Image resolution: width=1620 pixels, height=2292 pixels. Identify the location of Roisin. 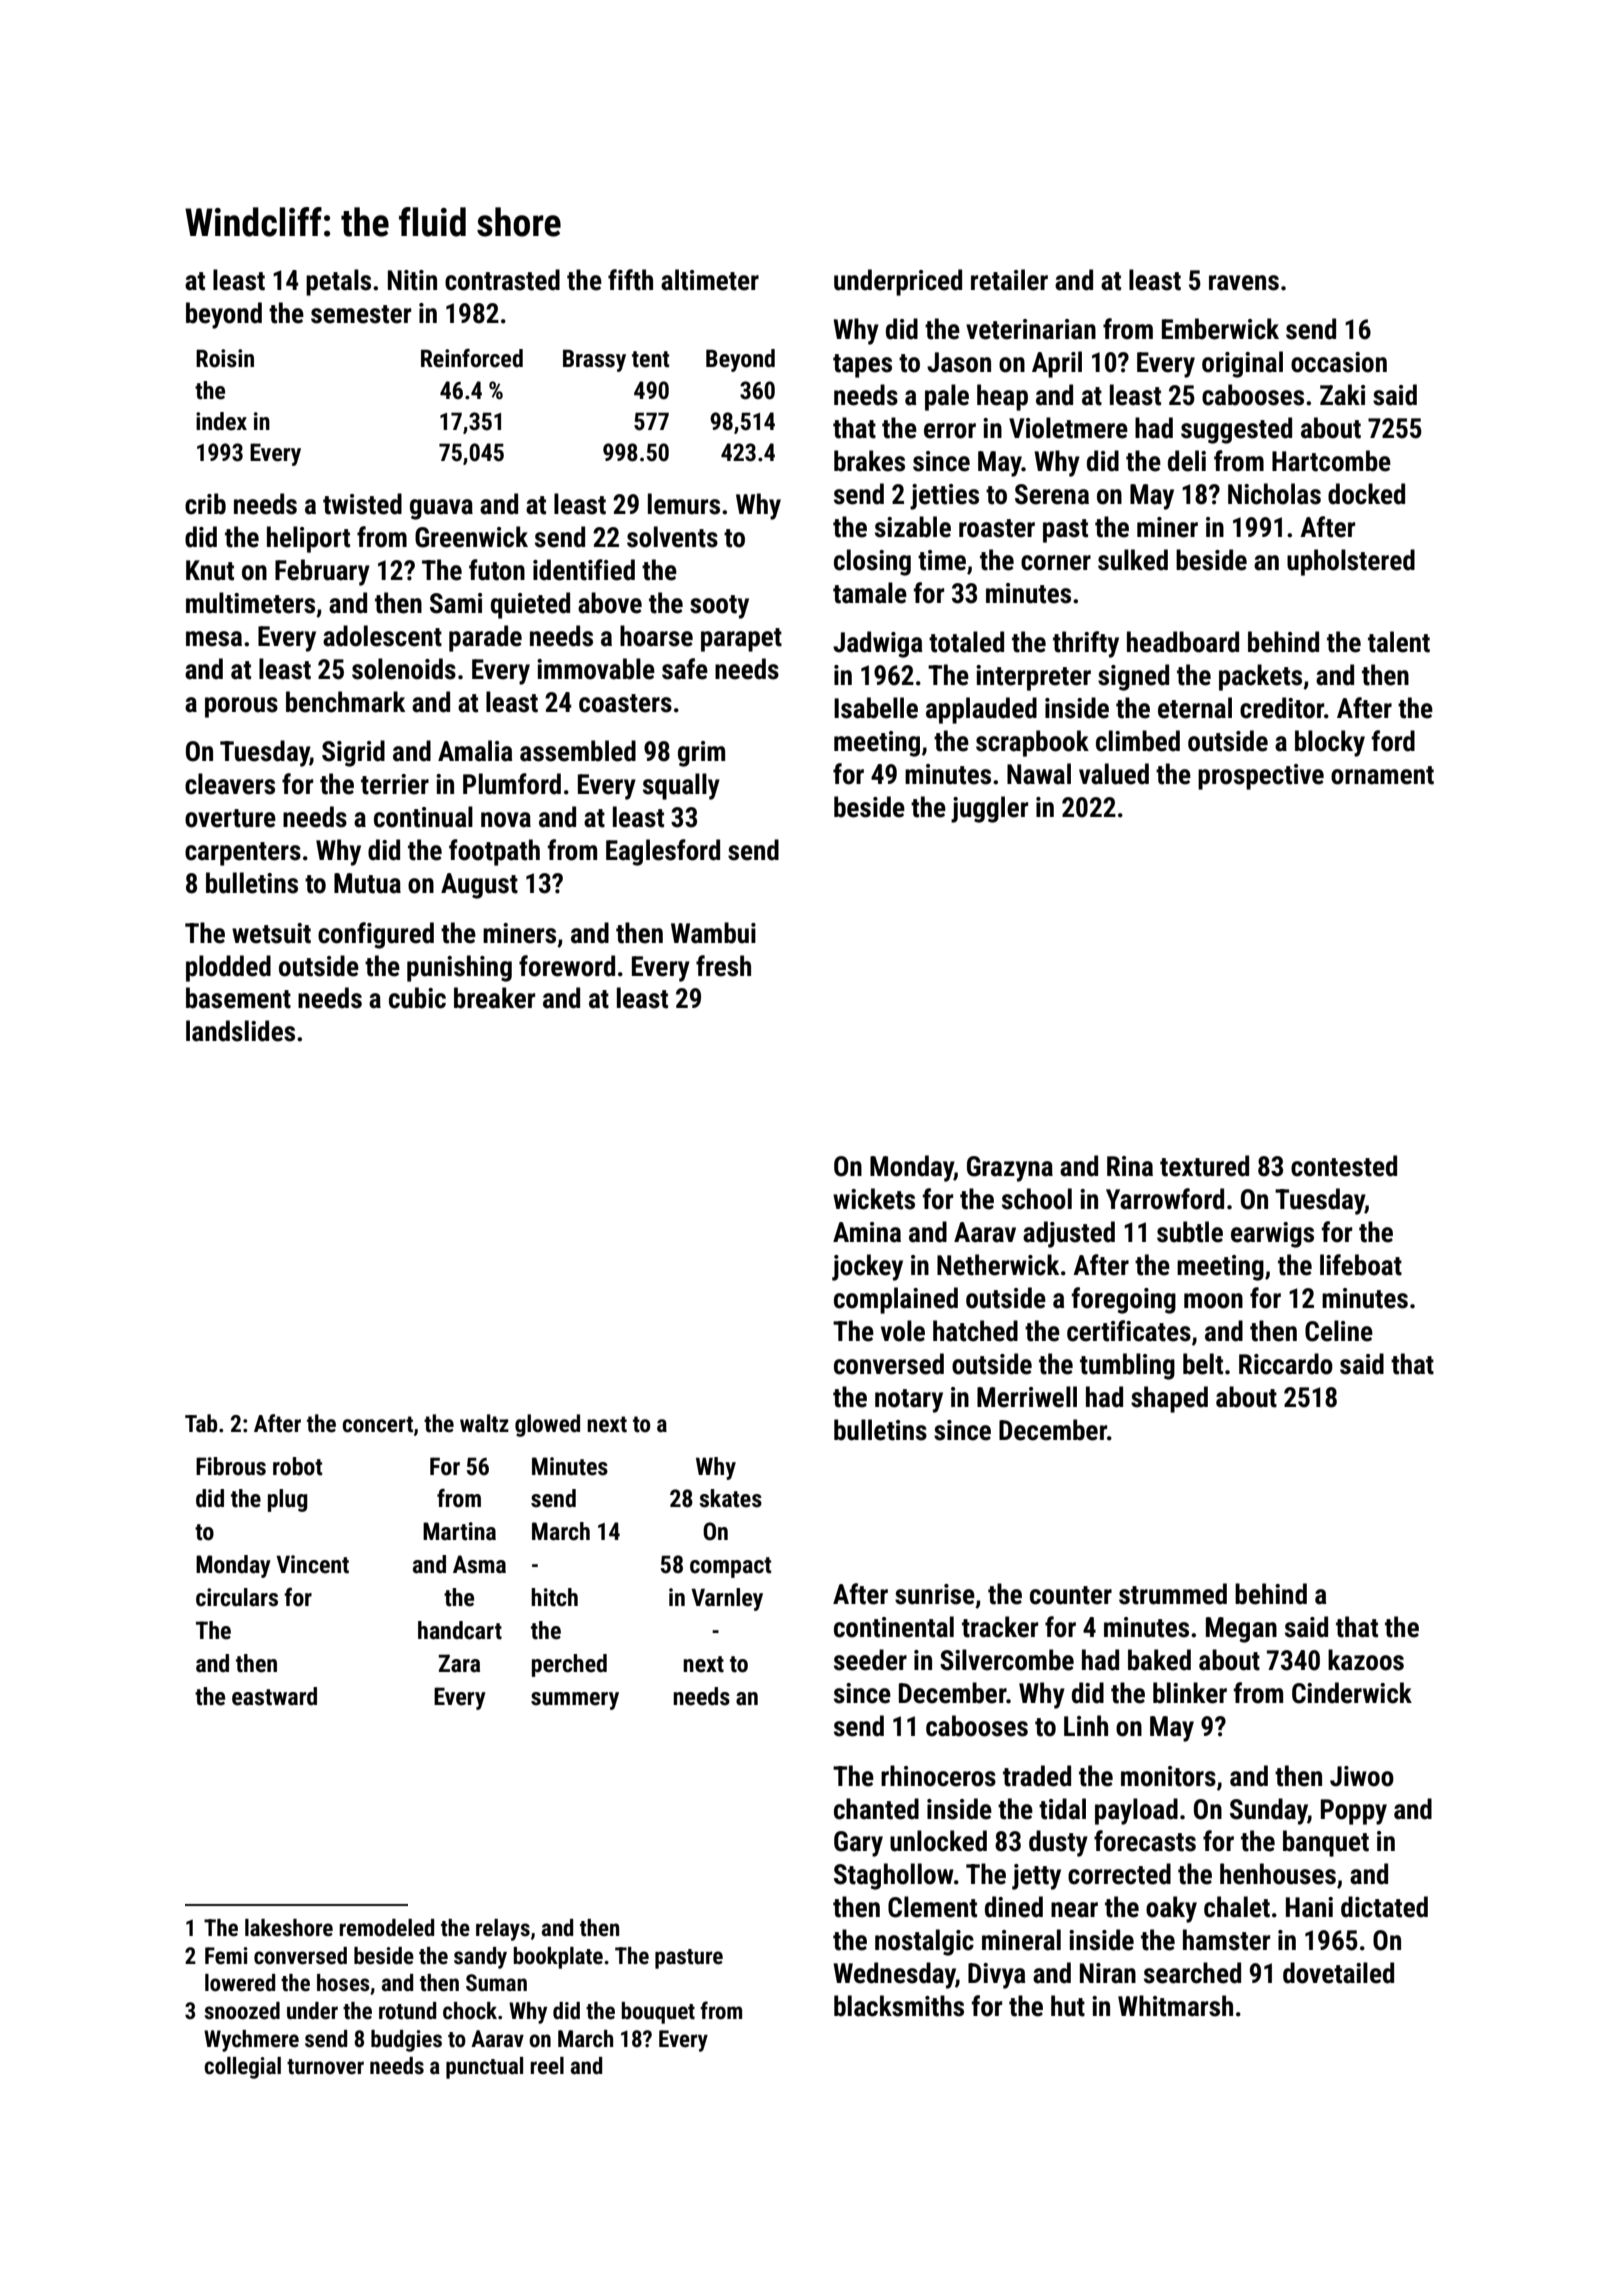
(225, 358).
